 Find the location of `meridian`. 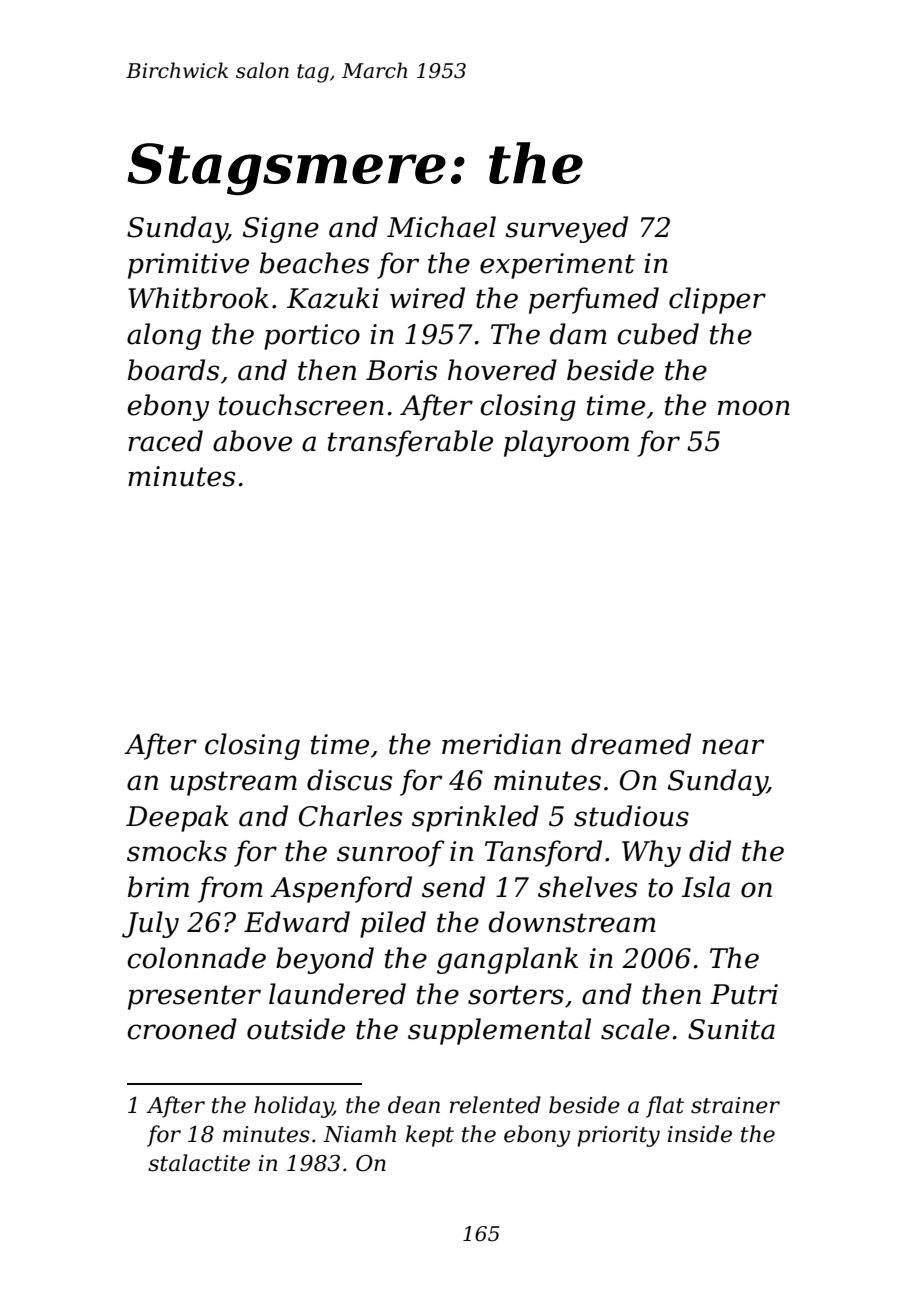

meridian is located at coordinates (501, 744).
